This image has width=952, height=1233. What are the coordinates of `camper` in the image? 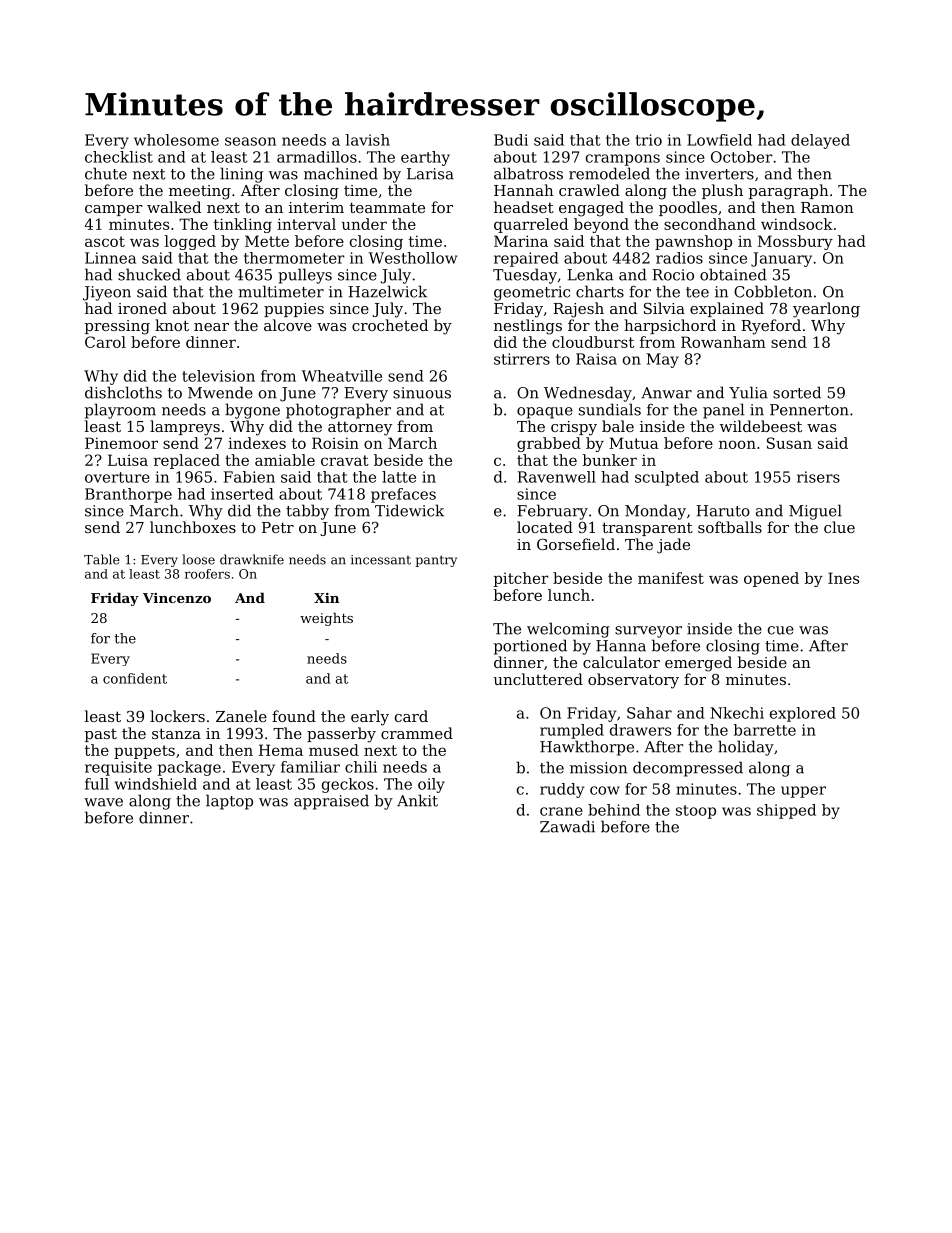 It's located at (114, 210).
